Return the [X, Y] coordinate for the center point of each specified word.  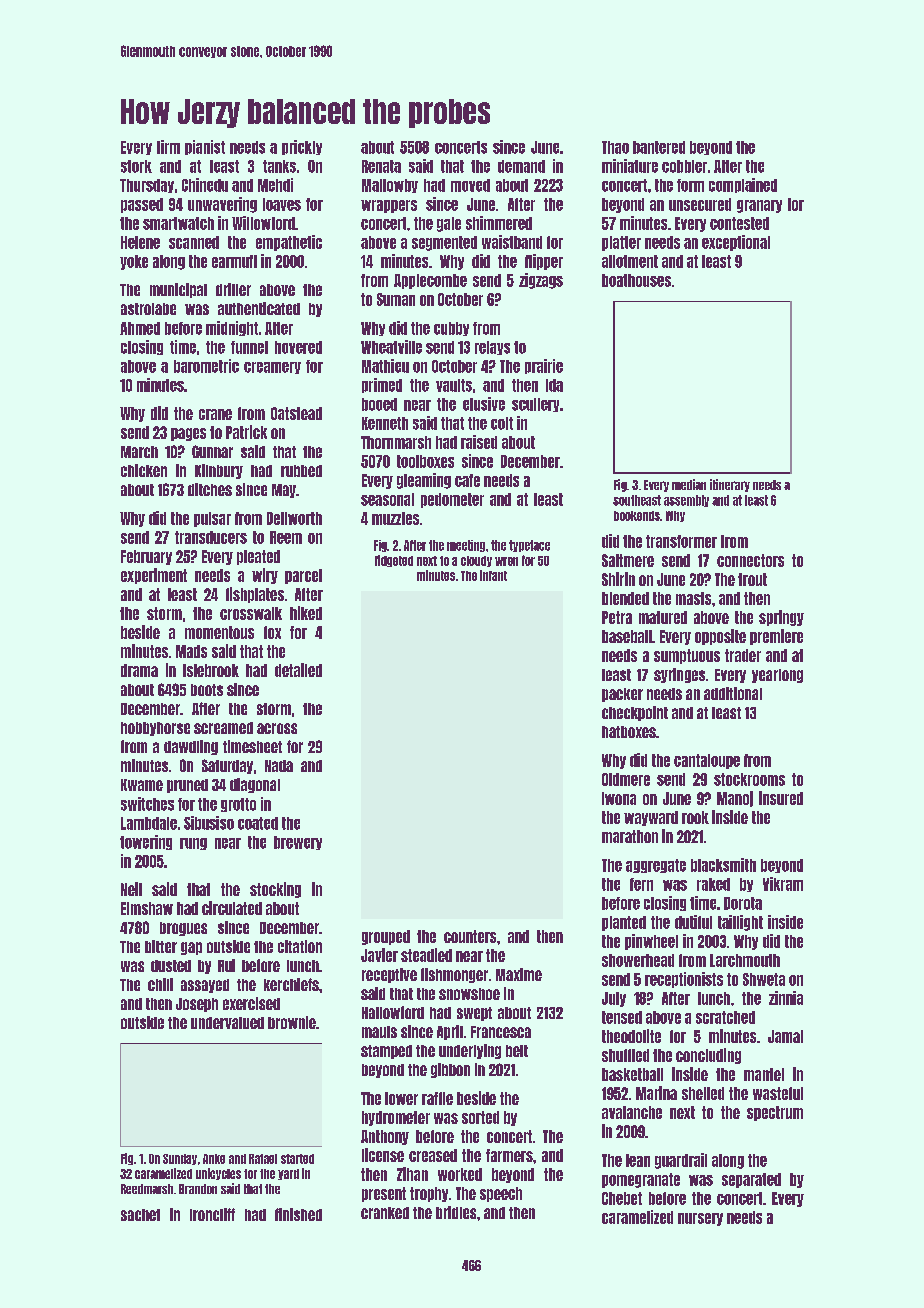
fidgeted [394, 561]
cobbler [684, 166]
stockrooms [749, 779]
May [284, 491]
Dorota [743, 903]
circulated [232, 908]
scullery [535, 405]
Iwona [619, 798]
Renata [381, 166]
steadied [426, 955]
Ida [554, 385]
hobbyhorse [155, 729]
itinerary [730, 485]
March [139, 452]
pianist [205, 147]
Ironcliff [212, 1214]
